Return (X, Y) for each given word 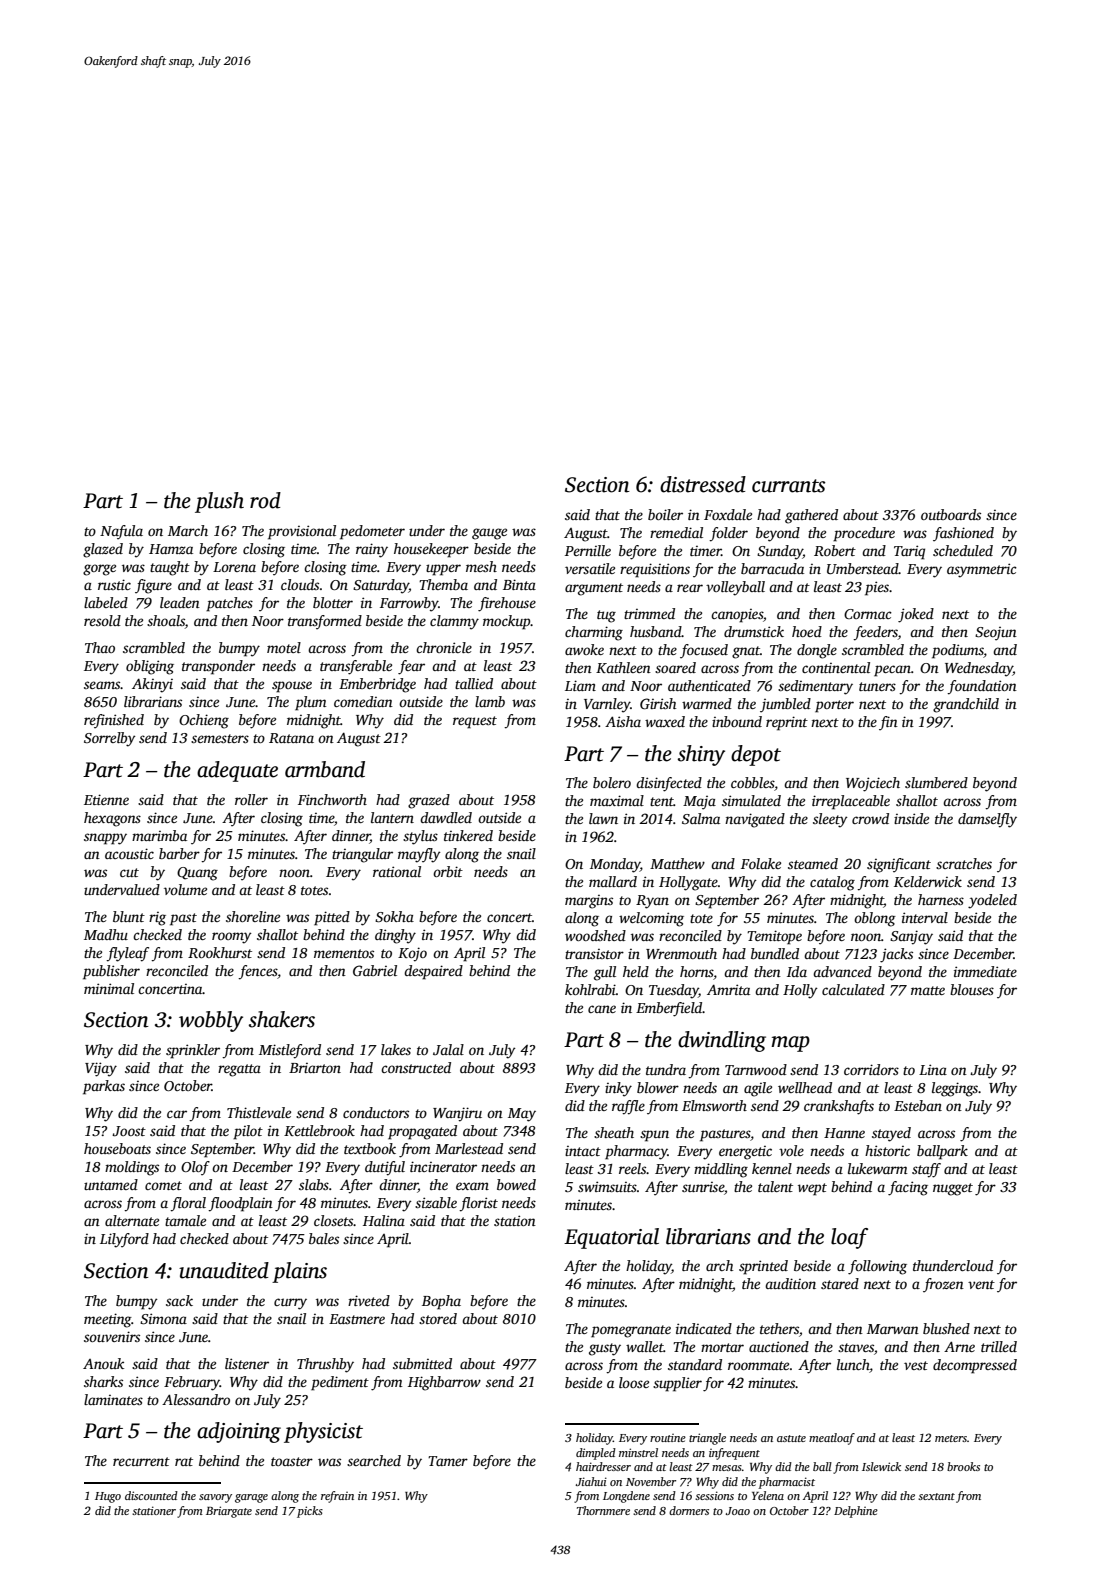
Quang (197, 874)
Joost (129, 1131)
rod (265, 500)
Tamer (448, 1461)
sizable (436, 1202)
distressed (703, 484)
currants (788, 486)
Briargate (229, 1512)
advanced (842, 971)
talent (775, 1186)
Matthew (677, 863)
